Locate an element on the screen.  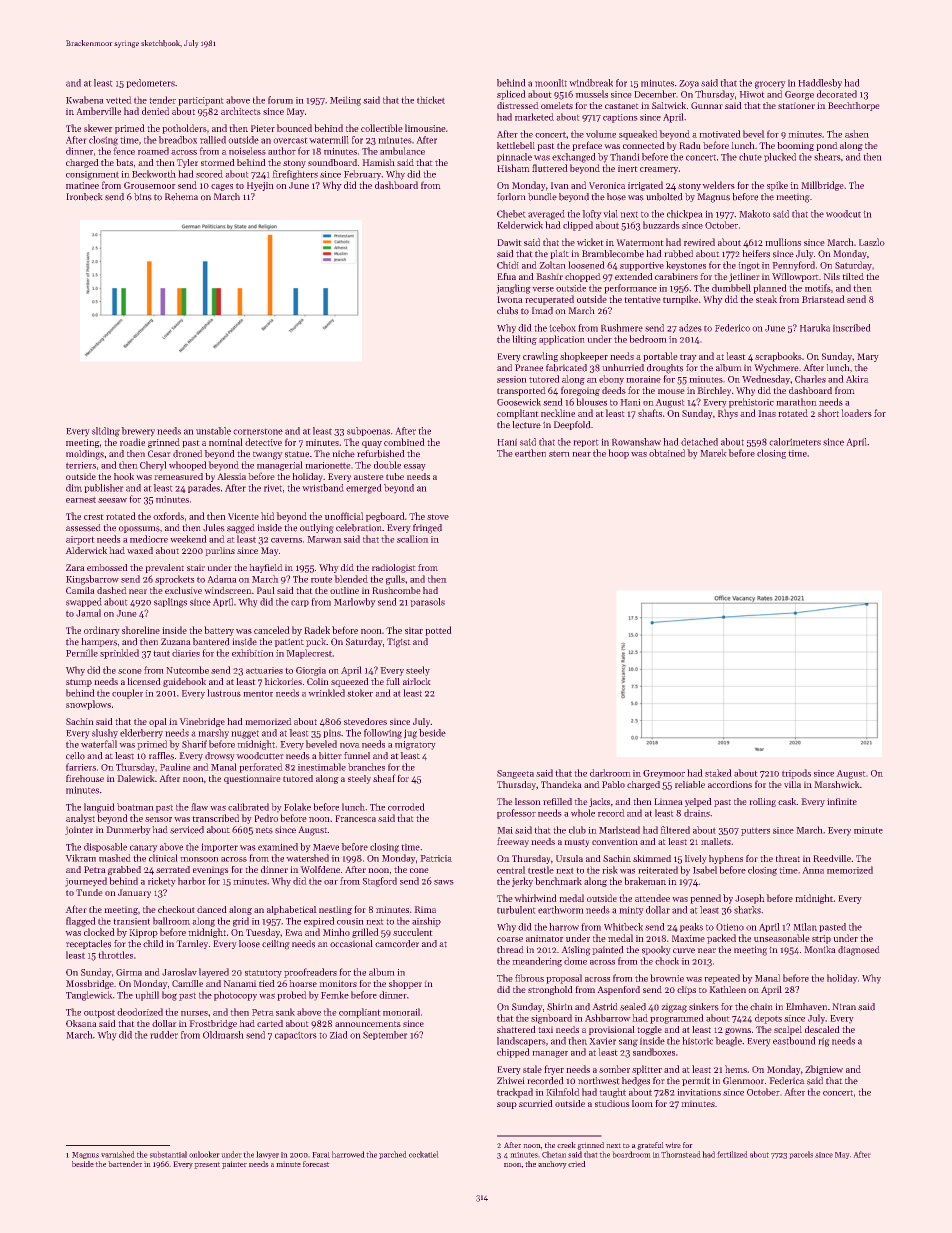
tripods is located at coordinates (796, 774).
